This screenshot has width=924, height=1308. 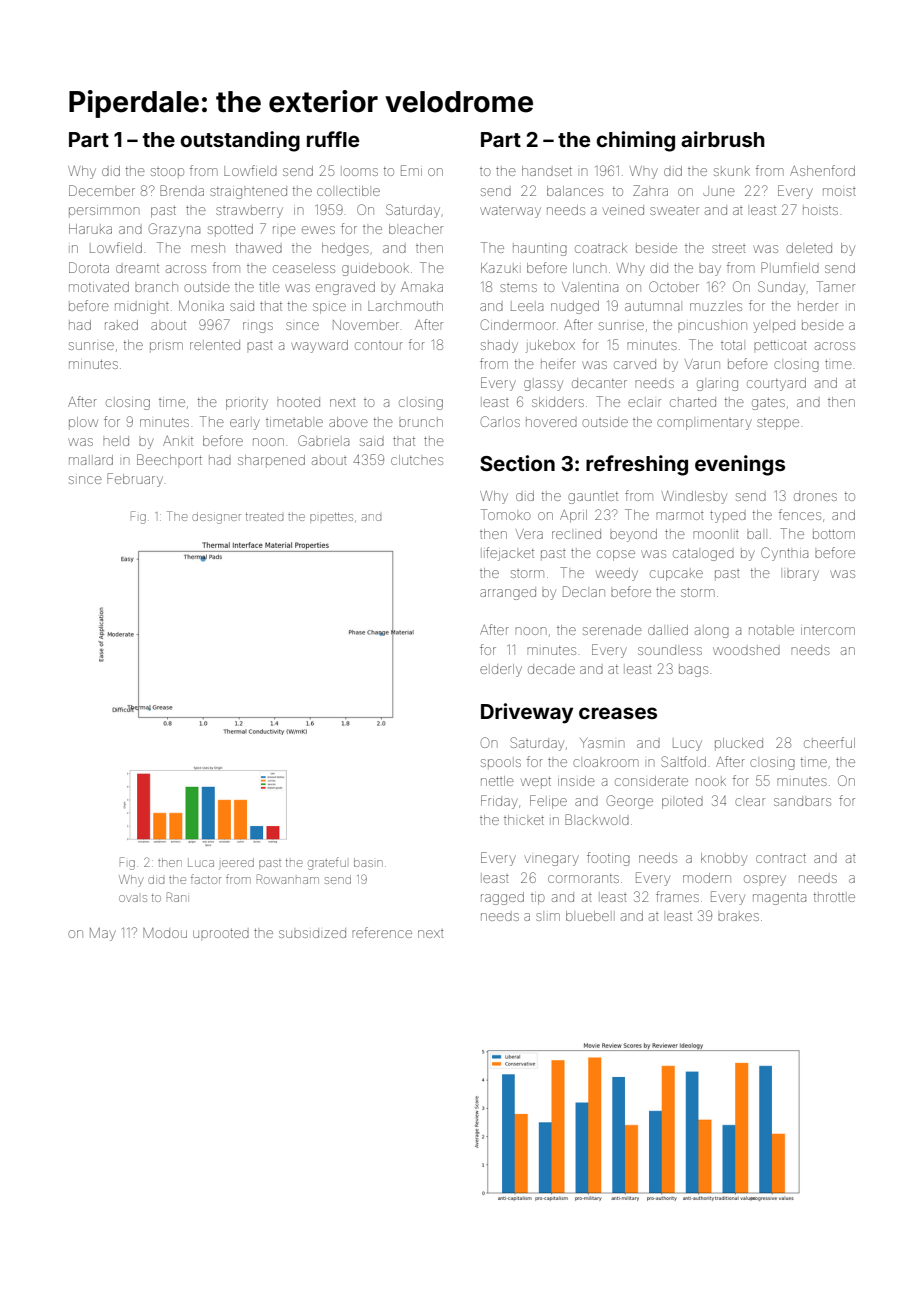 I want to click on clutches, so click(x=417, y=460).
